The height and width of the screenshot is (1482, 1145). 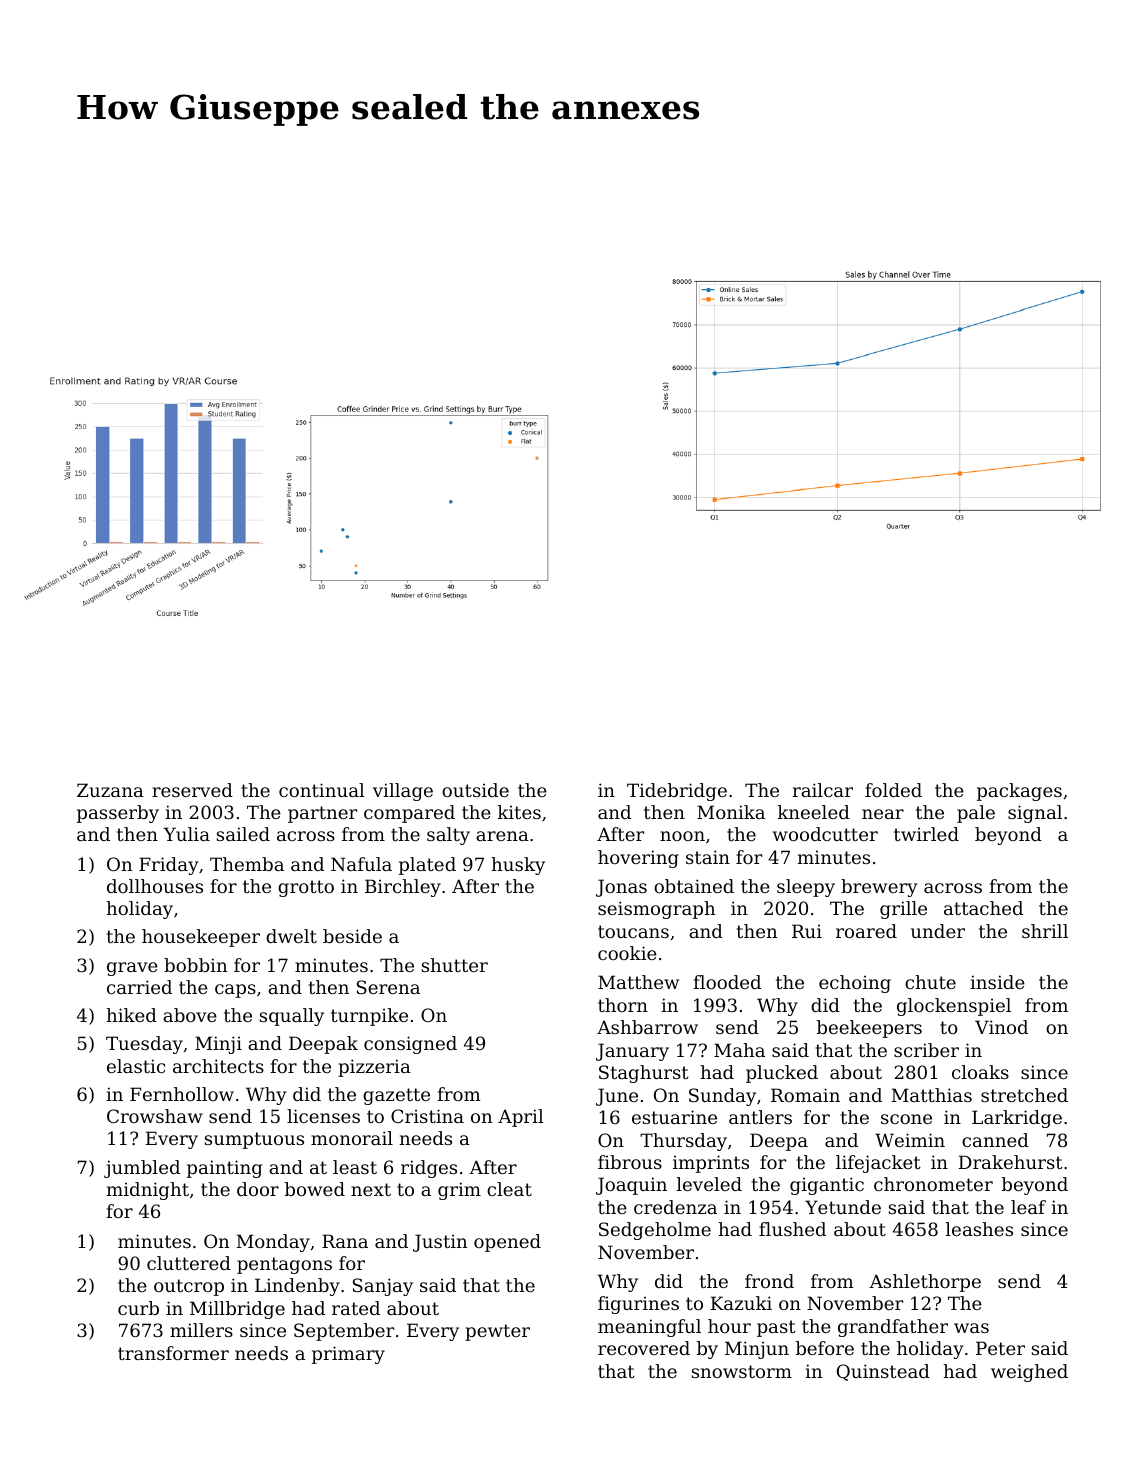 I want to click on plucked, so click(x=782, y=1074).
